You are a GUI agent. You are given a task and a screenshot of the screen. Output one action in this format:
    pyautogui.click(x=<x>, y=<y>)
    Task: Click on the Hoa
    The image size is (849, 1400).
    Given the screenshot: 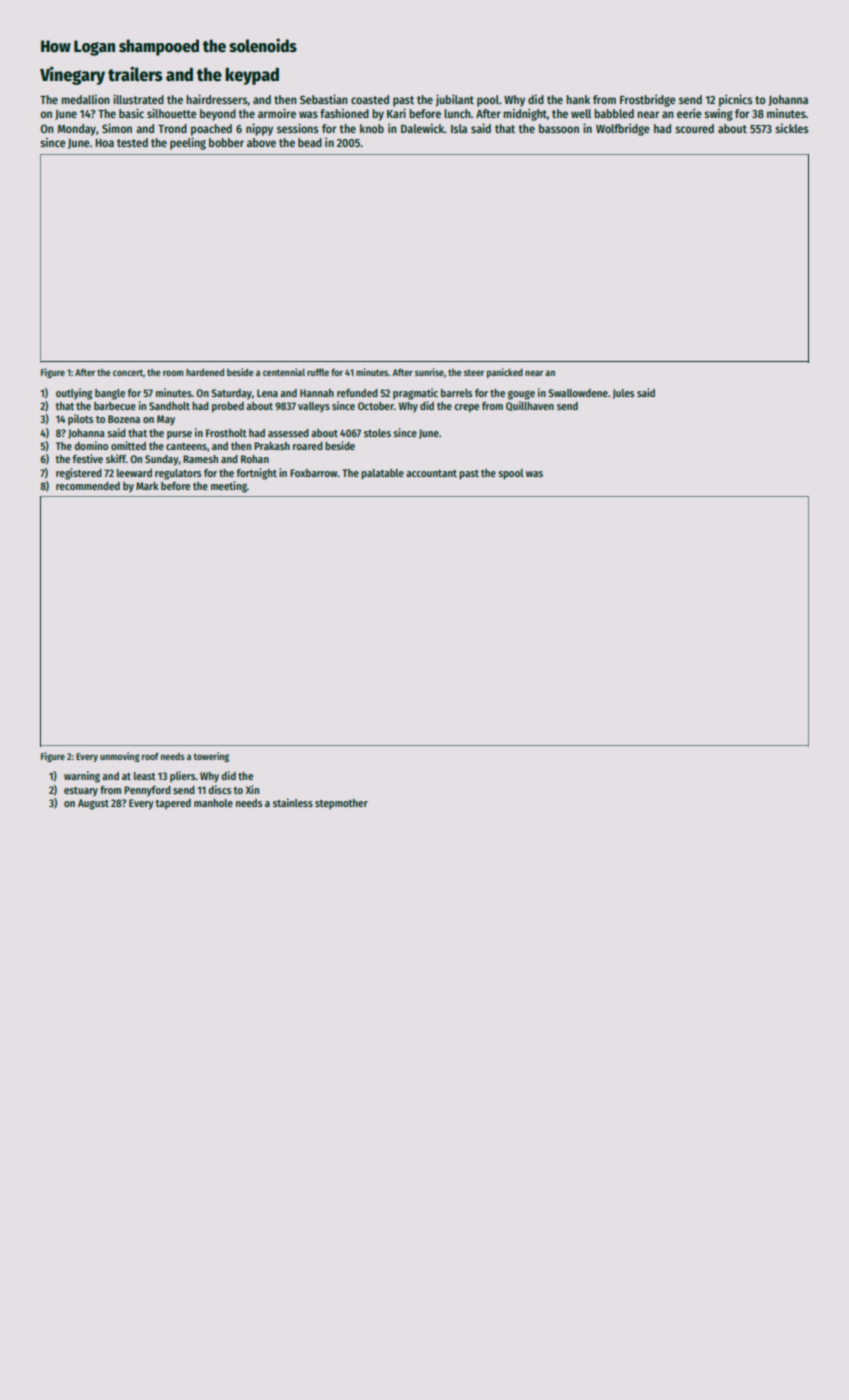 What is the action you would take?
    pyautogui.click(x=104, y=143)
